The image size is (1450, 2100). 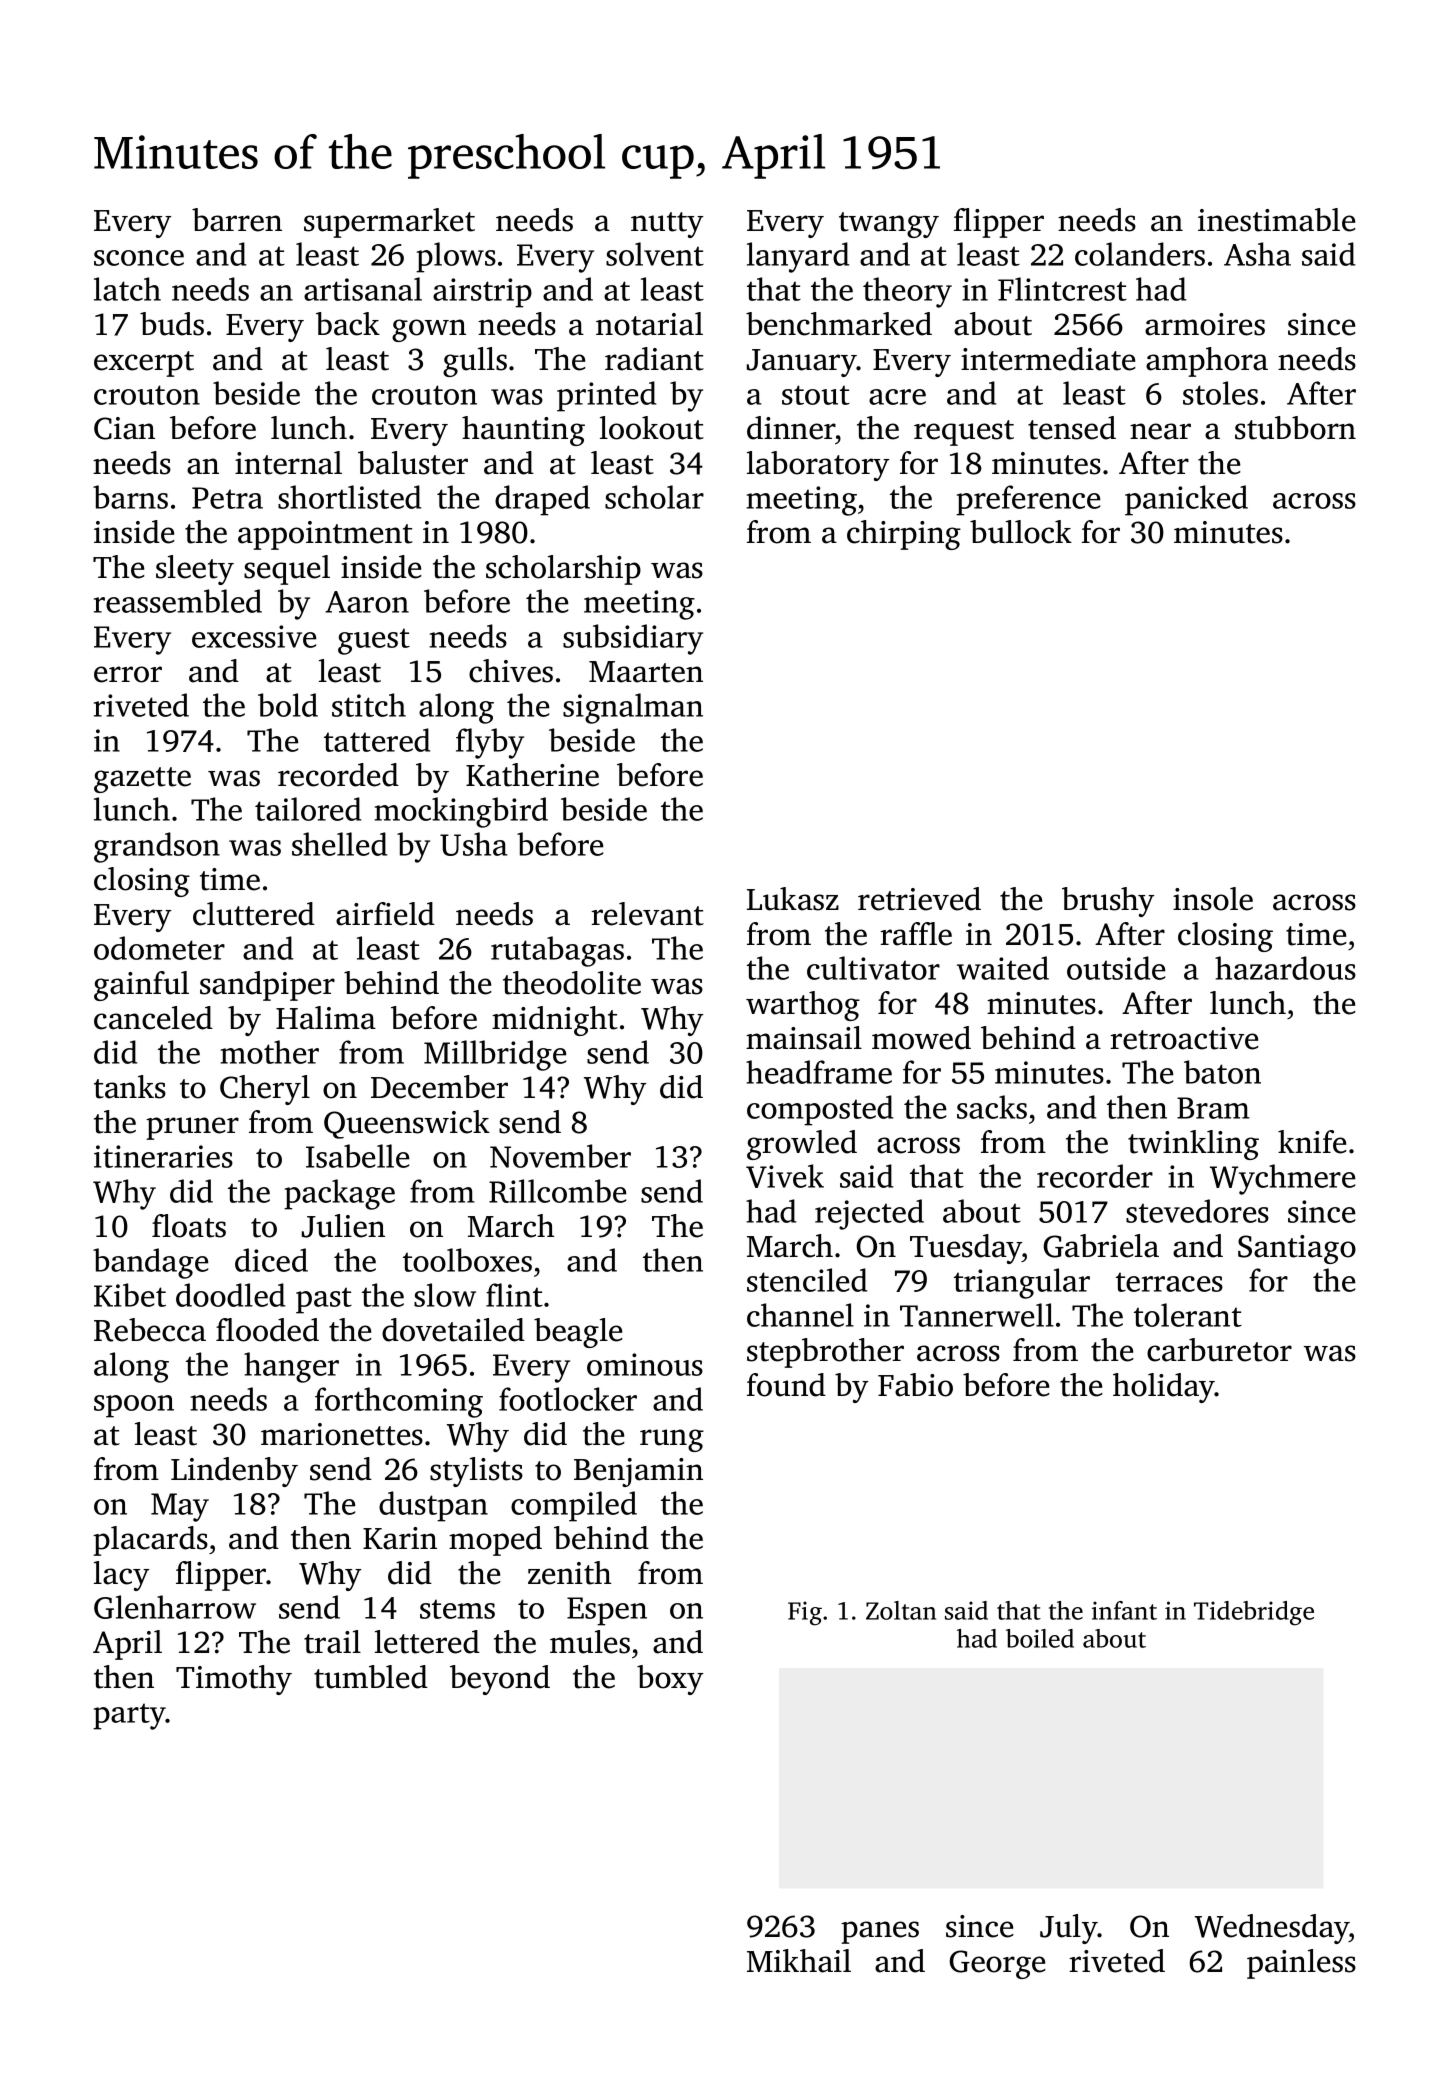 I want to click on doodled, so click(x=230, y=1295).
